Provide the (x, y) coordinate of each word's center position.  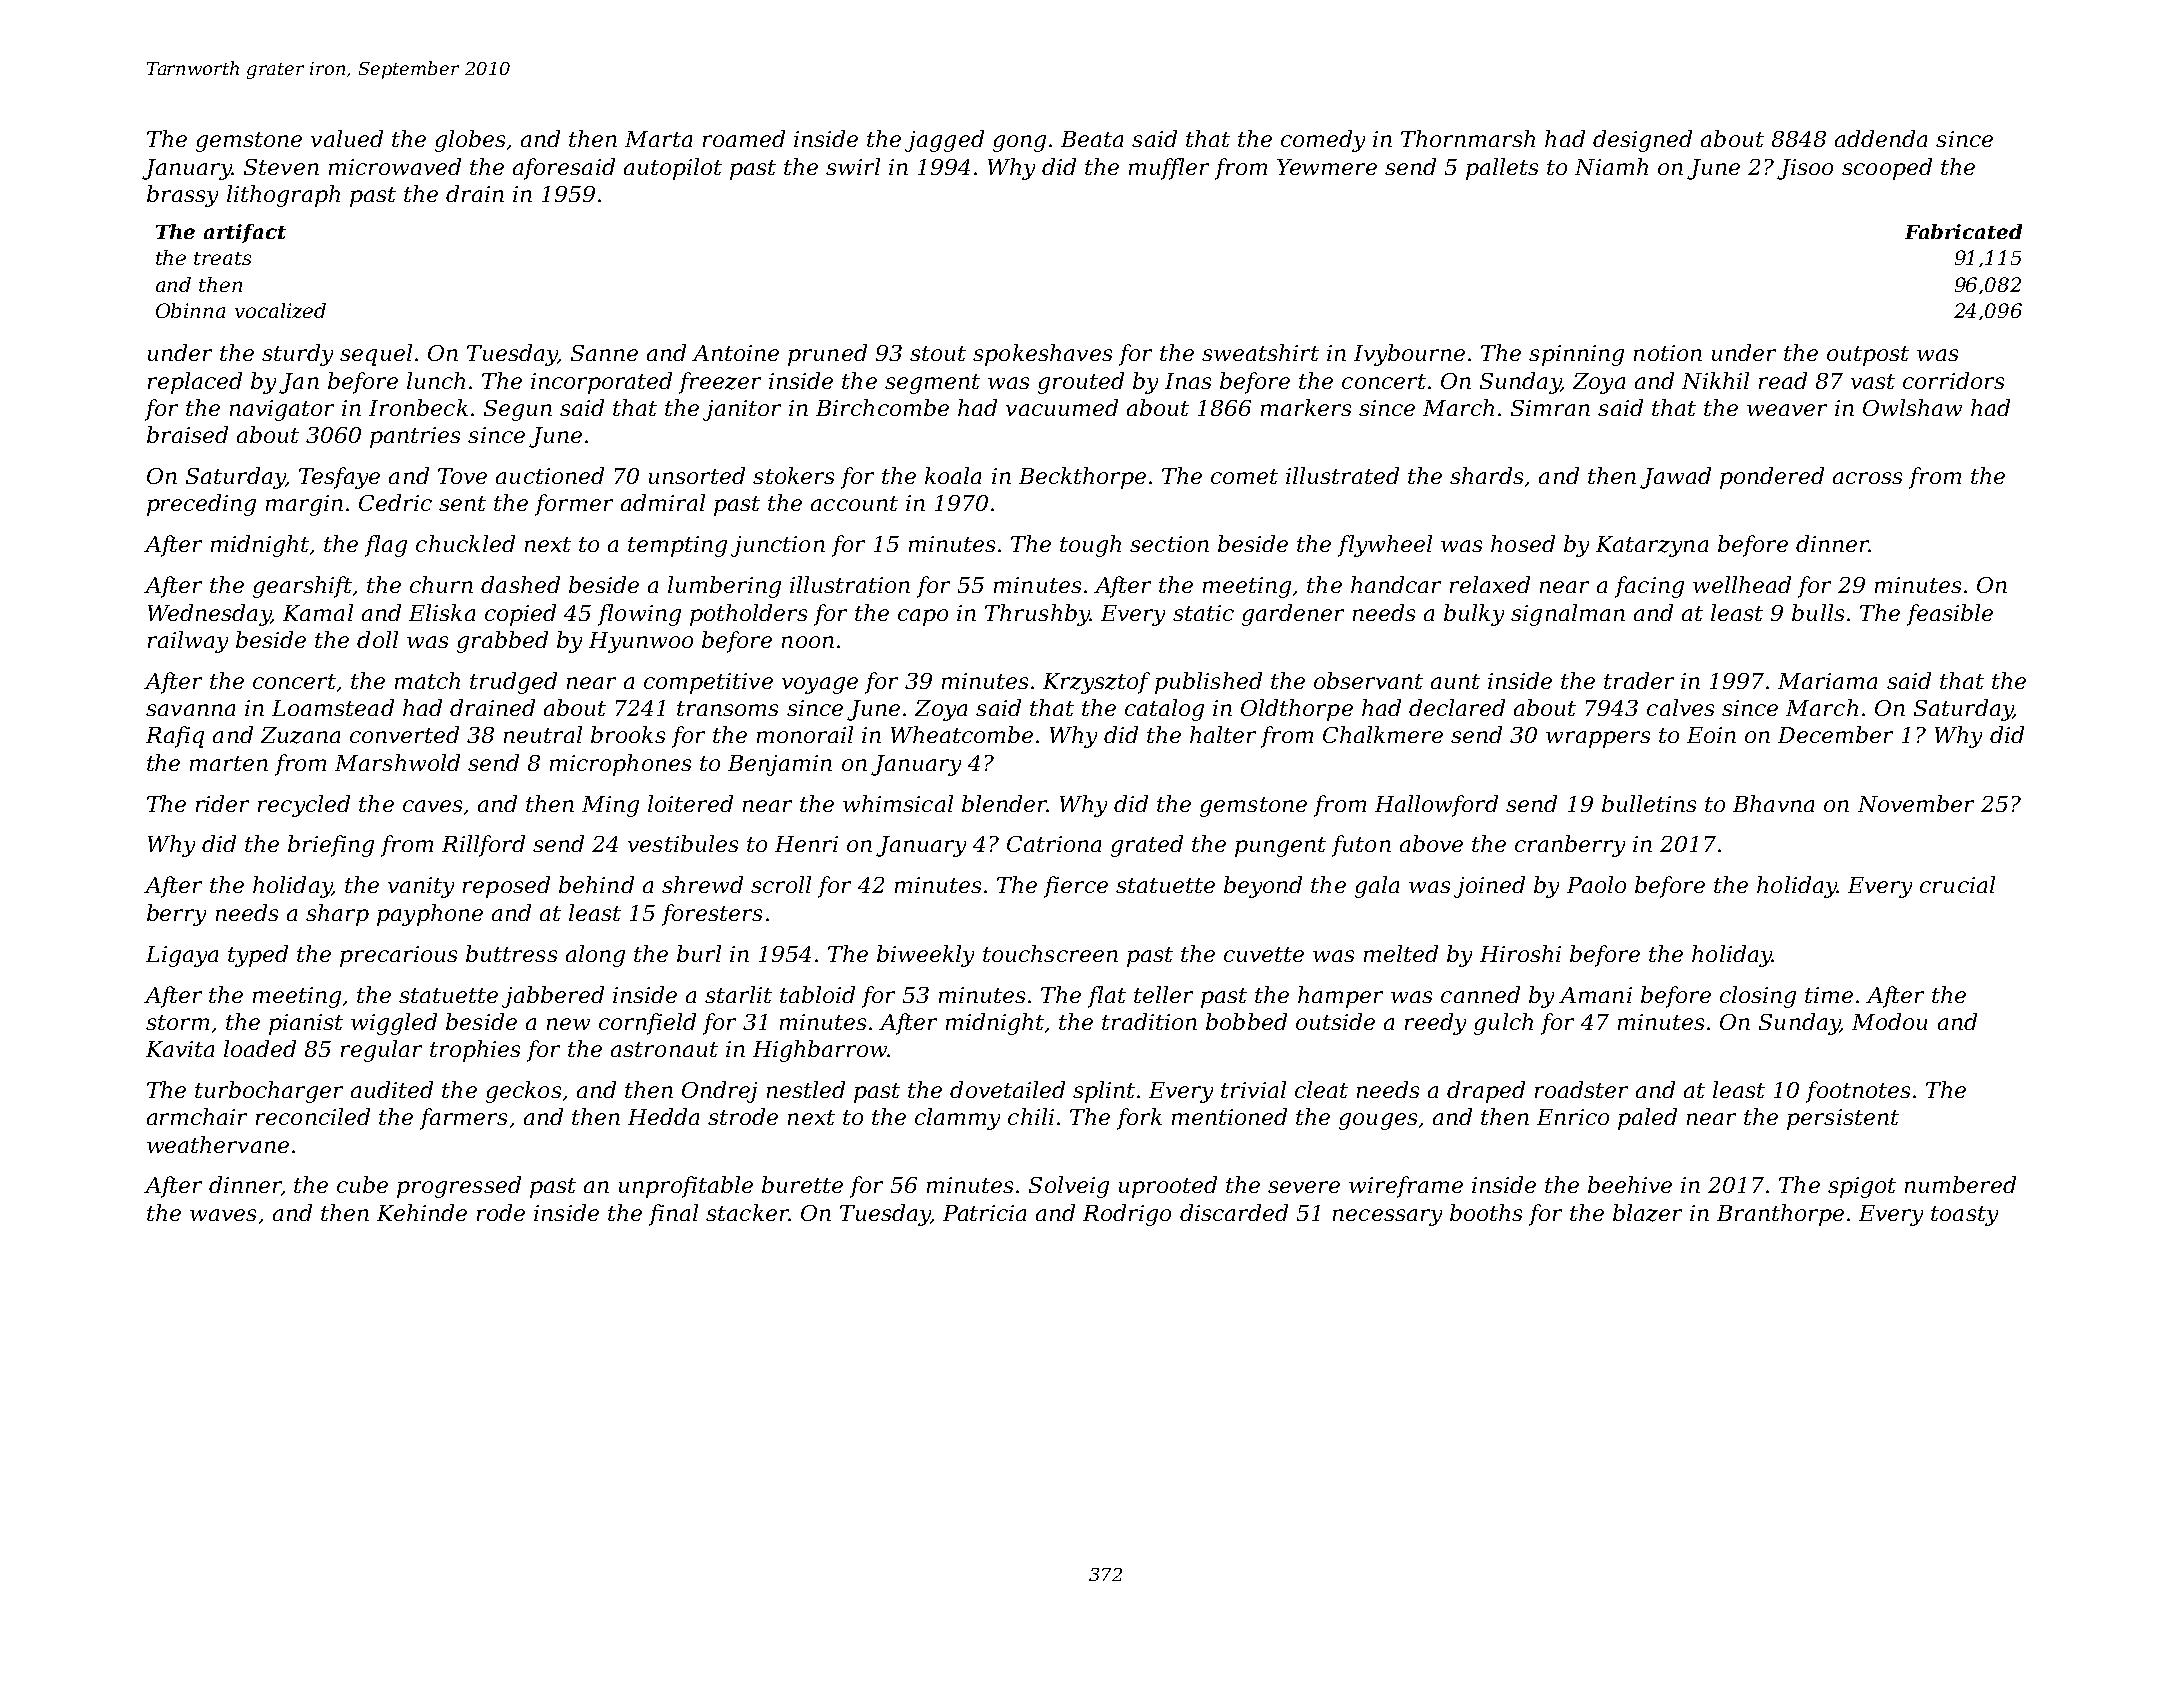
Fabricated (1963, 231)
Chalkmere (1383, 734)
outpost (1868, 356)
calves (1680, 707)
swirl (853, 166)
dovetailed (1007, 1089)
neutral (543, 734)
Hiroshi (1520, 953)
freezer (720, 383)
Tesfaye (339, 478)
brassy (182, 196)
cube (362, 1184)
